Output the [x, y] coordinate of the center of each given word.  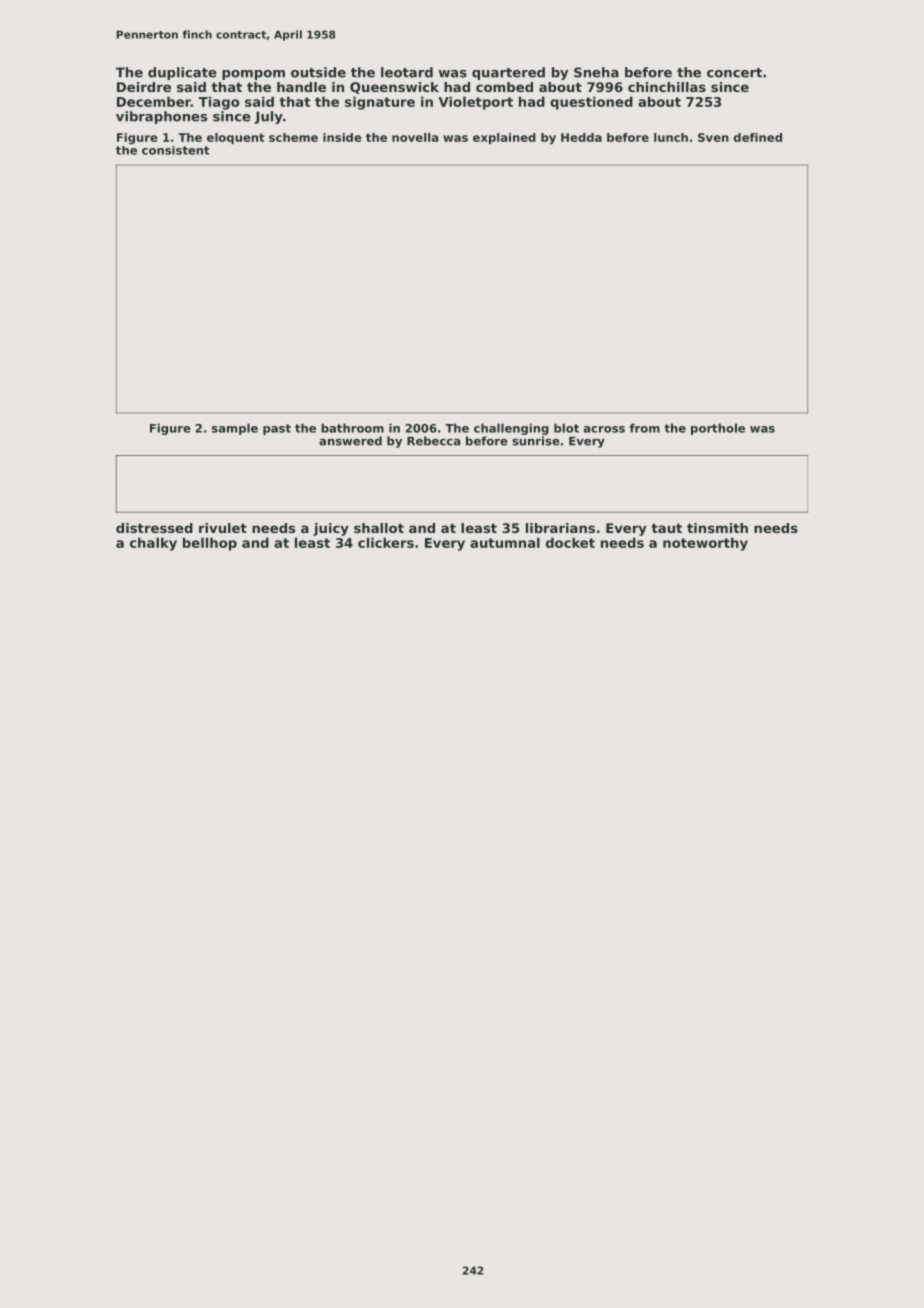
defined [758, 137]
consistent [175, 150]
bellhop [210, 544]
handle [301, 87]
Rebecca [433, 441]
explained [504, 138]
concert [734, 73]
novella [415, 137]
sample [235, 429]
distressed [154, 528]
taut [666, 528]
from [645, 428]
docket [570, 542]
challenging [511, 429]
